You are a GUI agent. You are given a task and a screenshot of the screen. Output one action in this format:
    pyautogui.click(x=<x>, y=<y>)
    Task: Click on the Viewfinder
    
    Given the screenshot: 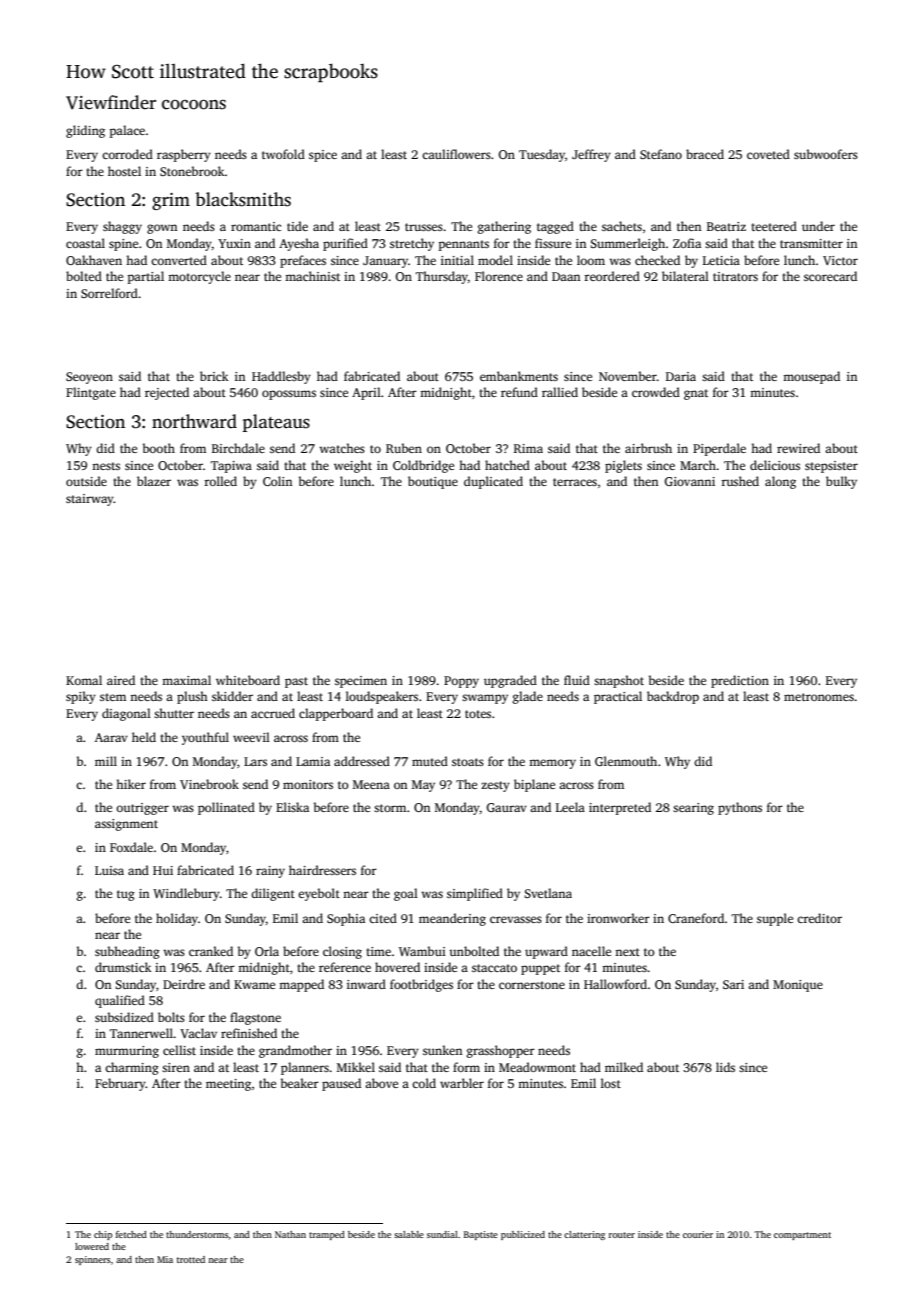 What is the action you would take?
    pyautogui.click(x=111, y=102)
